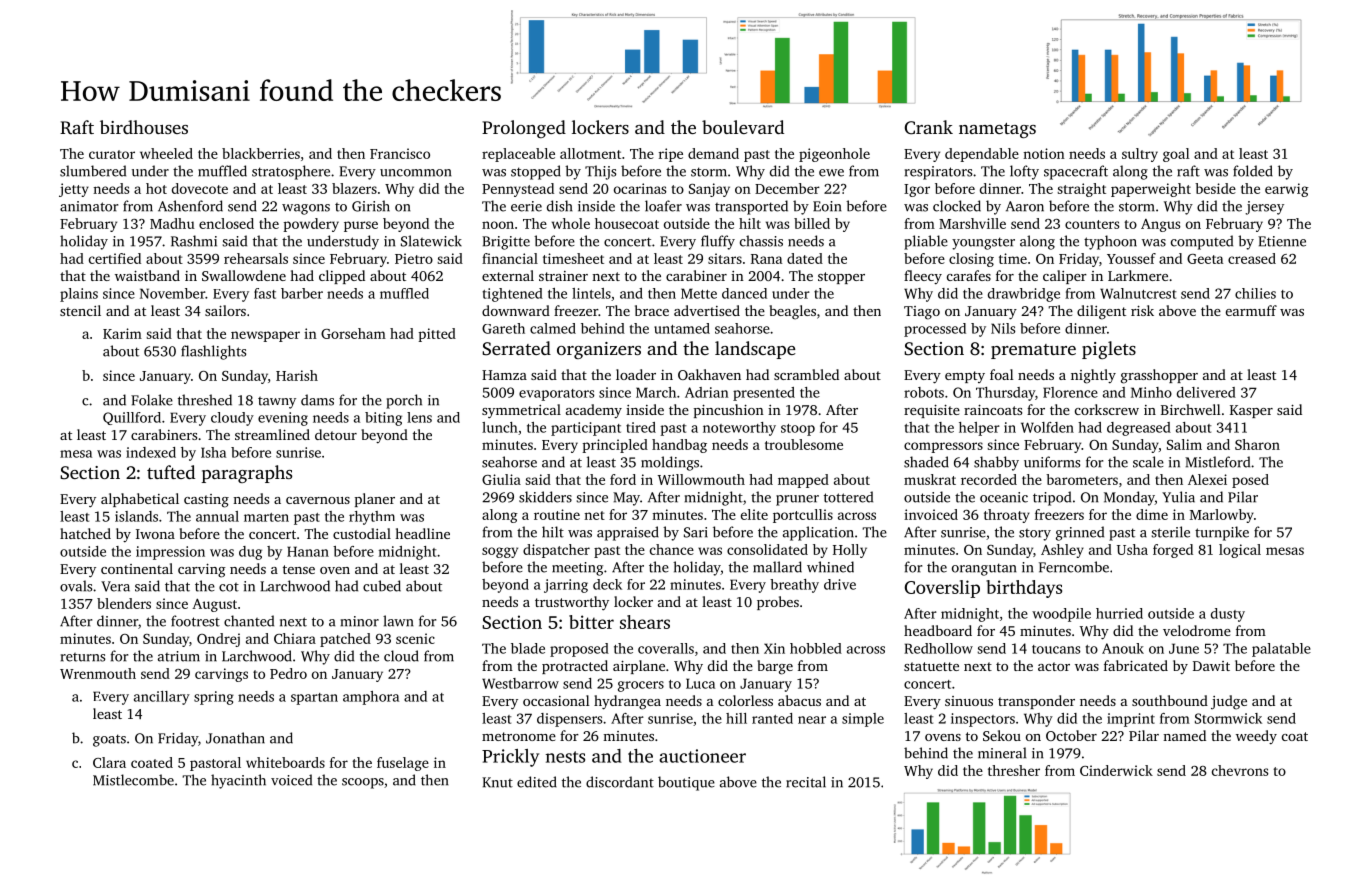 This screenshot has height=887, width=1372. Describe the element at coordinates (415, 173) in the screenshot. I see `uncommon` at that location.
